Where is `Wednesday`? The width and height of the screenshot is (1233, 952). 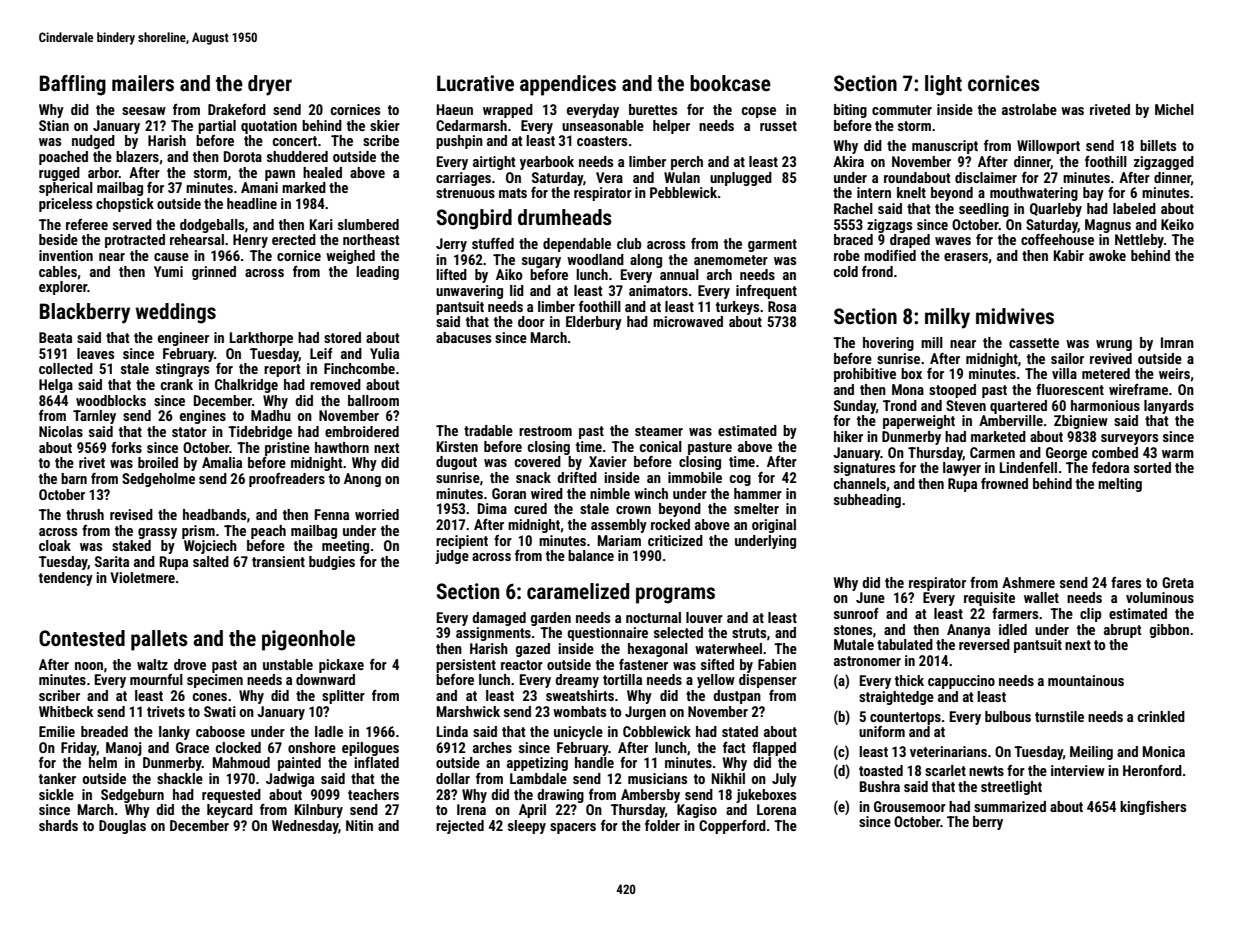 Wednesday is located at coordinates (305, 827).
